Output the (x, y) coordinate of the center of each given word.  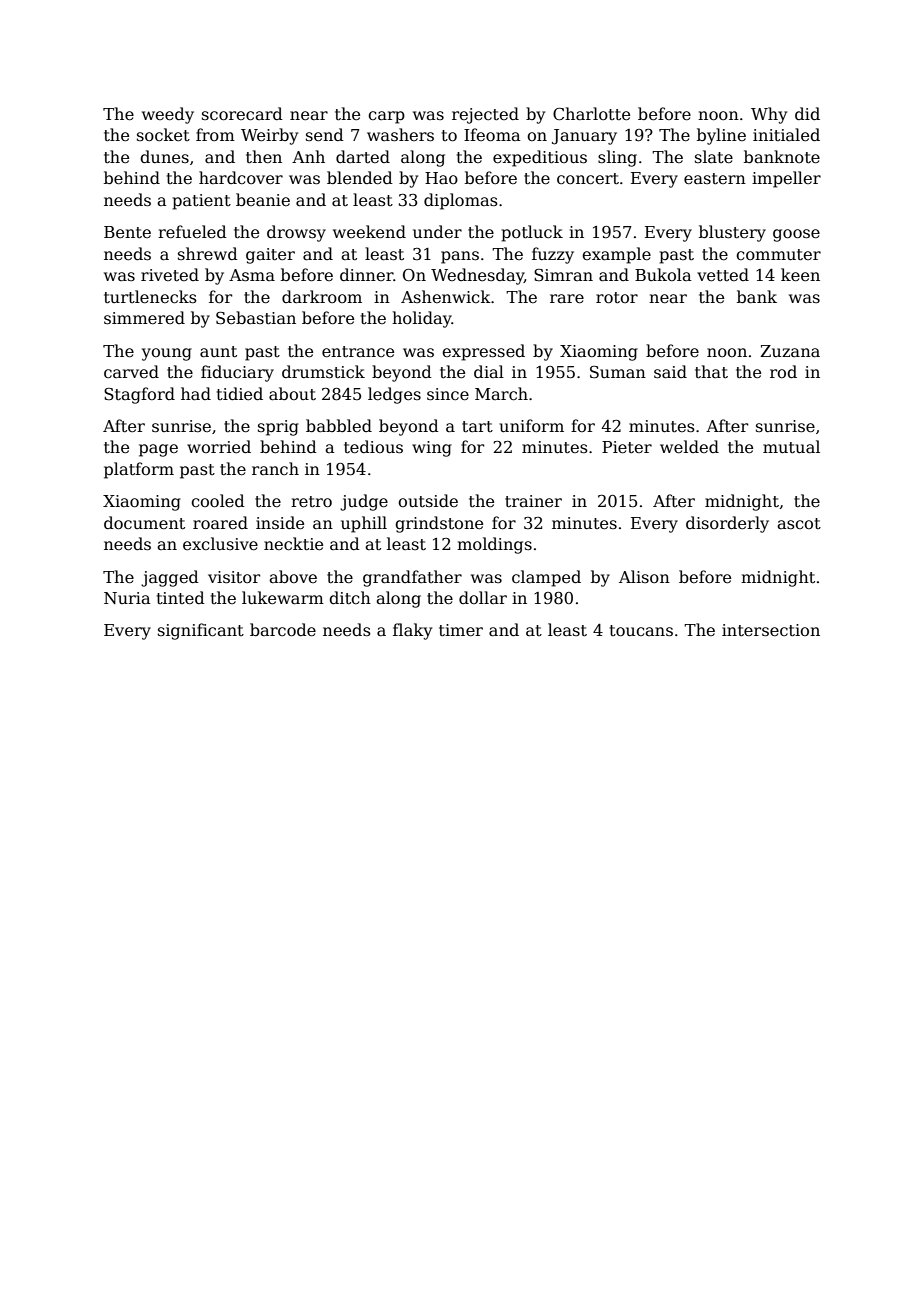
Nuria (127, 598)
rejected (485, 115)
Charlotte (591, 114)
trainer (533, 501)
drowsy (296, 233)
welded (689, 447)
